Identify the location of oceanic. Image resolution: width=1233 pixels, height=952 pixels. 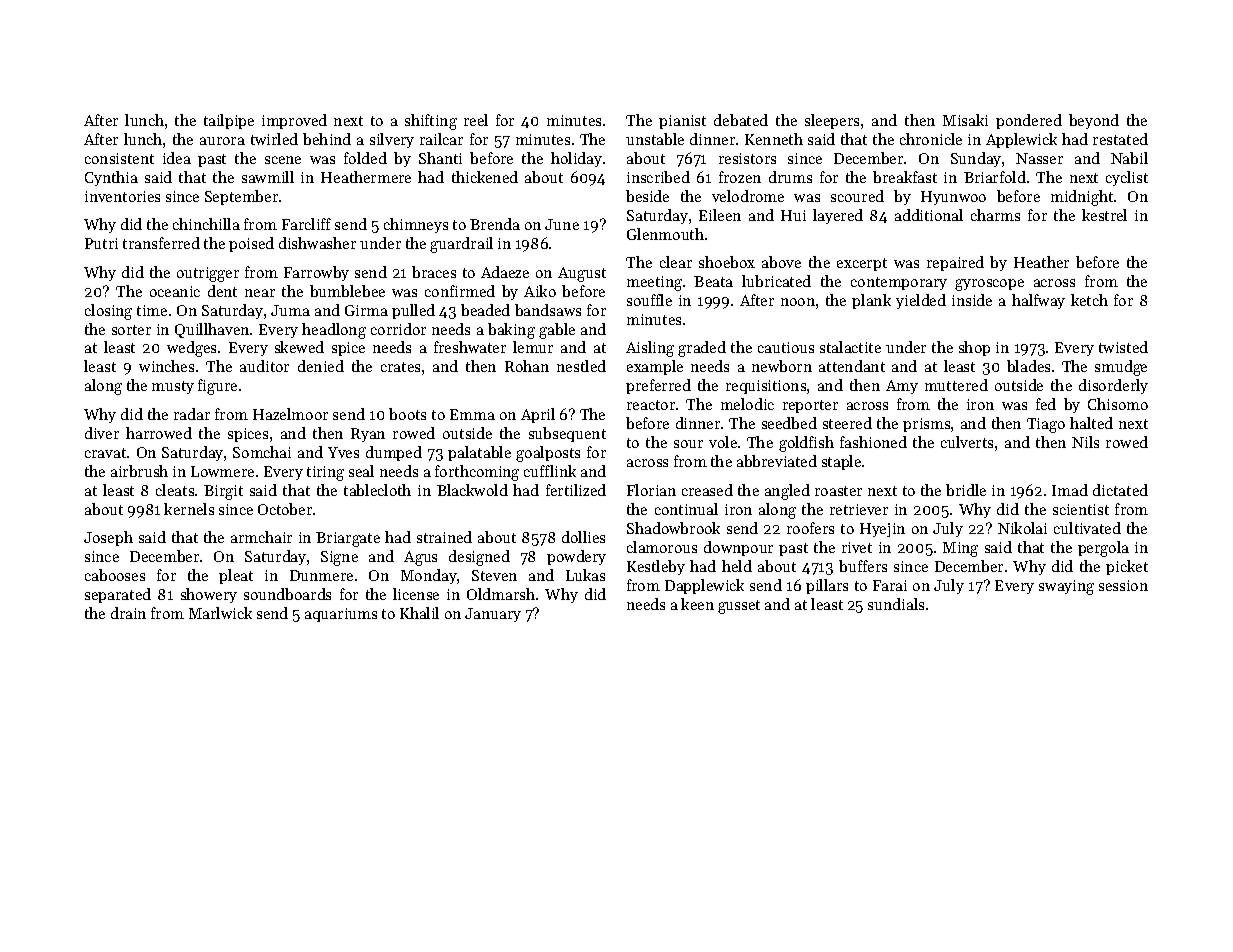
(175, 291).
